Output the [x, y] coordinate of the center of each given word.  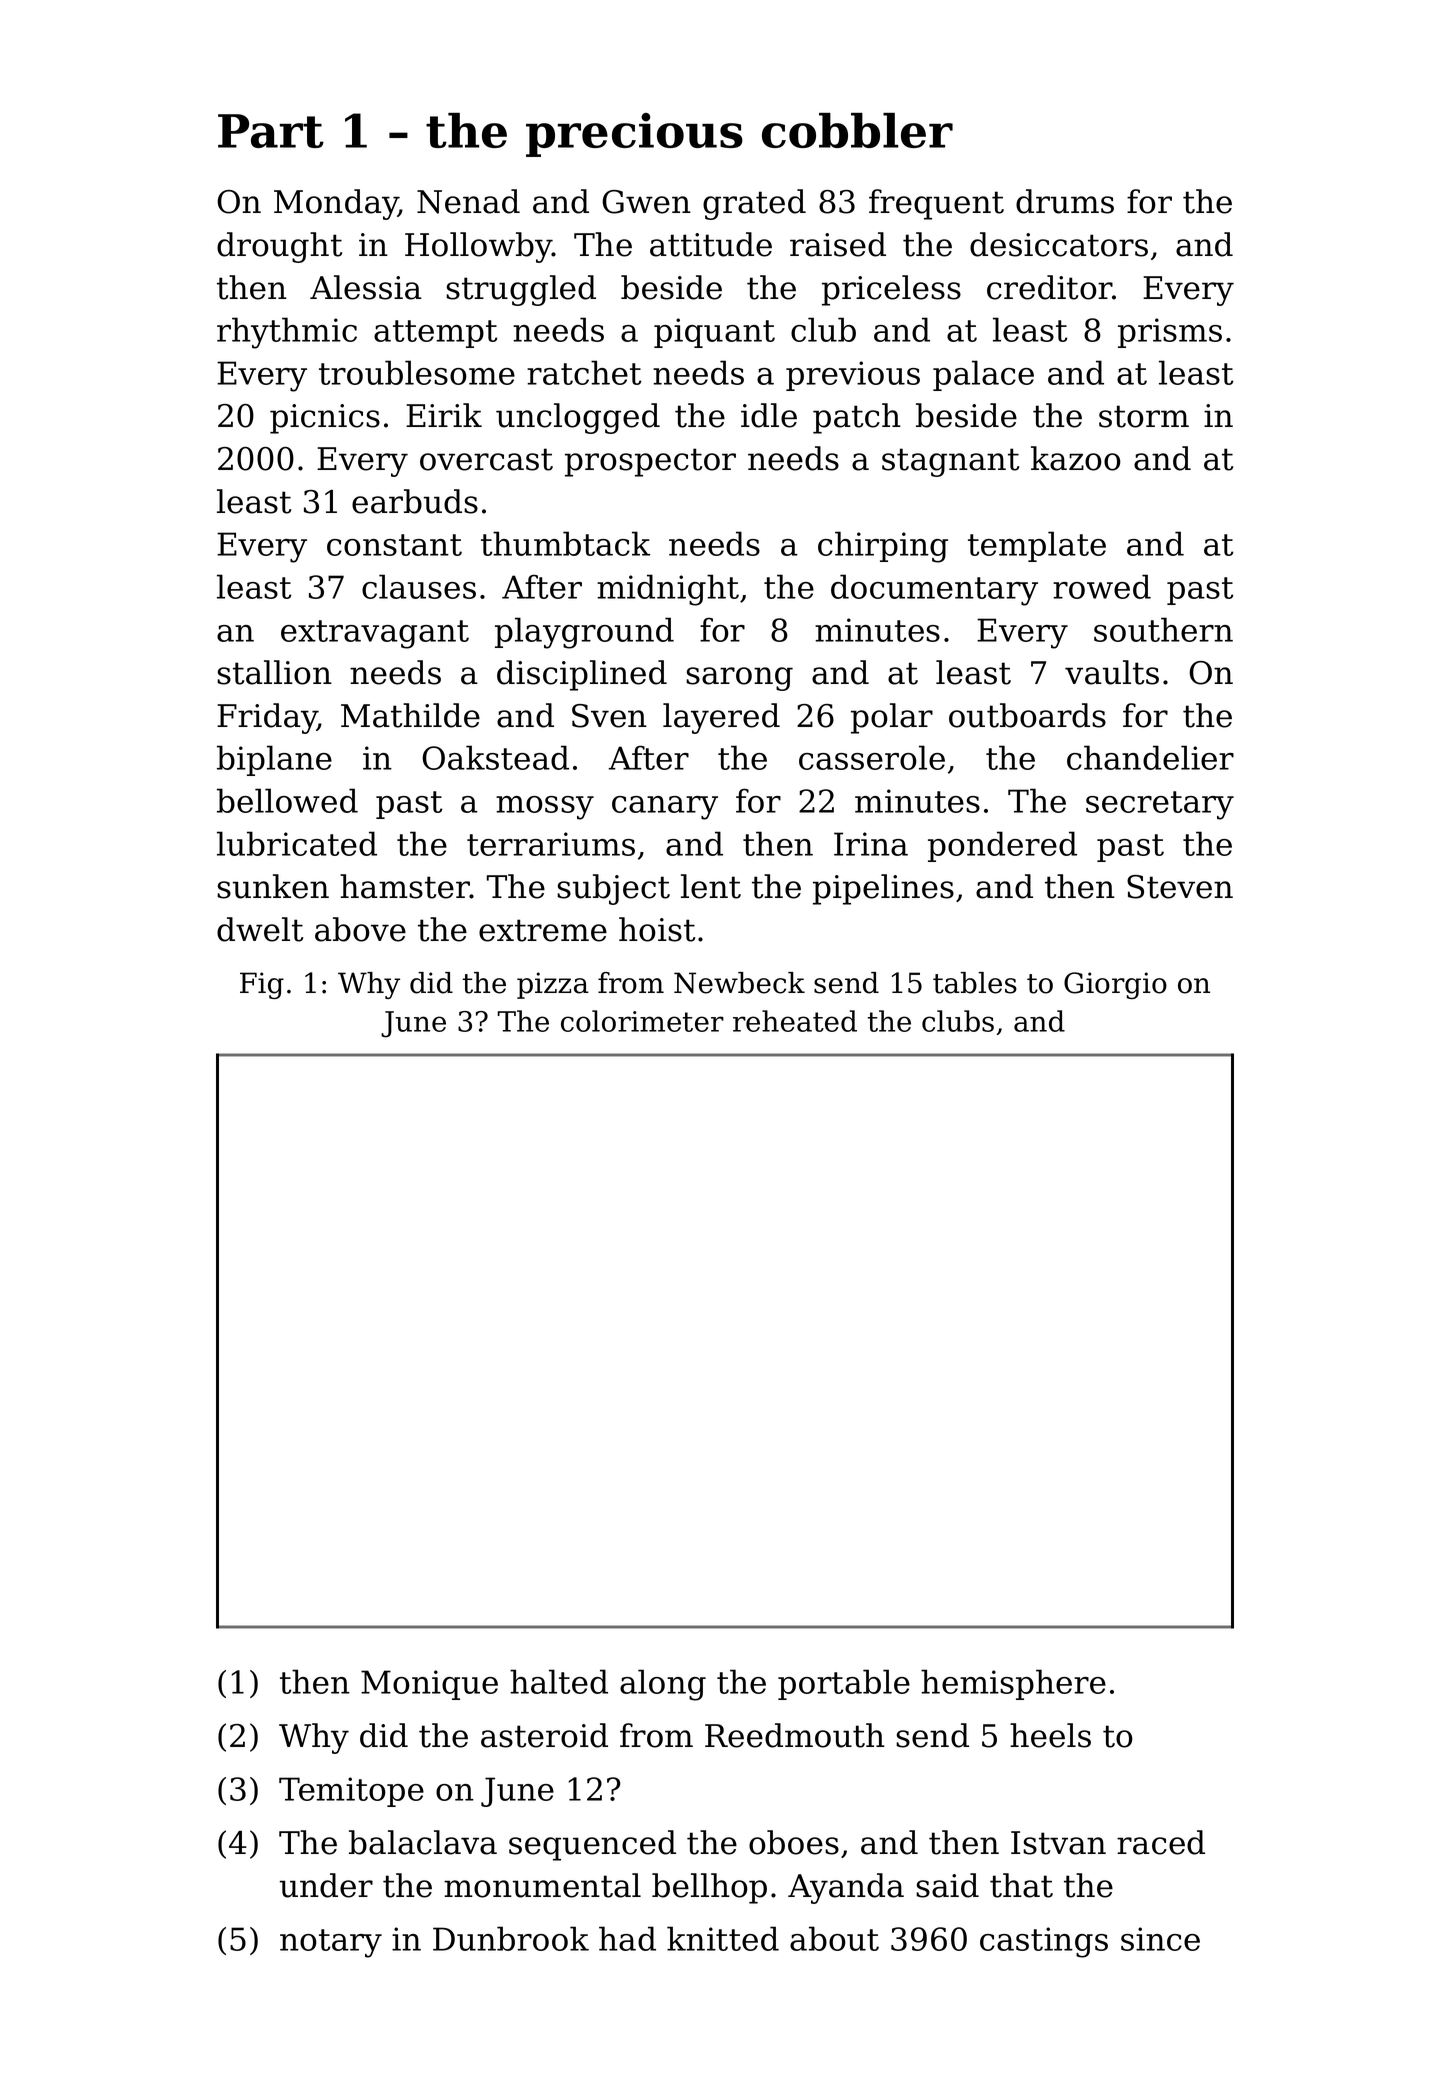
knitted [723, 1938]
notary [331, 1943]
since [1160, 1939]
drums [1065, 201]
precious [634, 135]
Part [271, 131]
